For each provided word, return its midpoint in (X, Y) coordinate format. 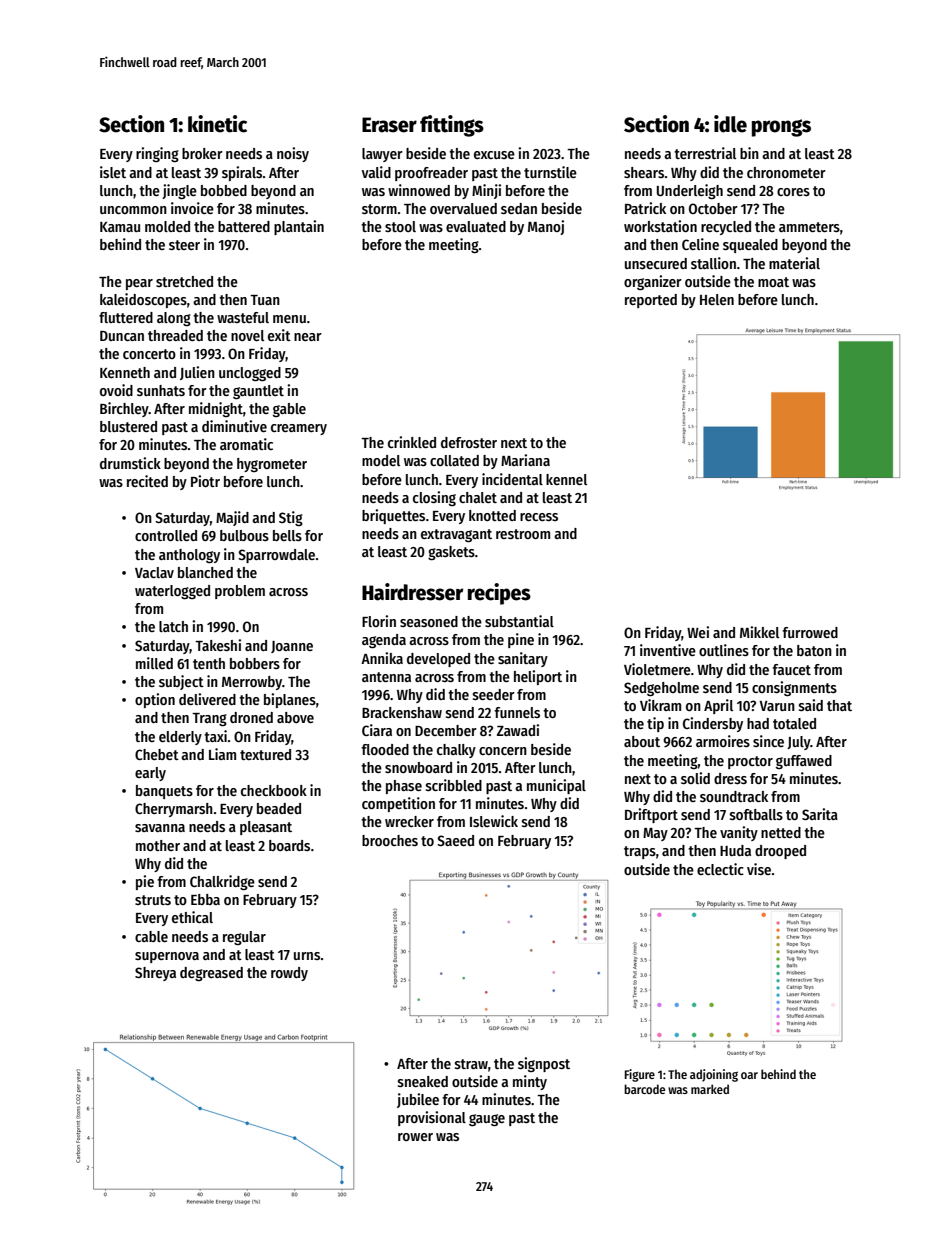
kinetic (217, 124)
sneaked (423, 1081)
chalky (456, 751)
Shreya (155, 974)
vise (759, 869)
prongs (781, 128)
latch (173, 626)
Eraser (389, 125)
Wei (698, 632)
